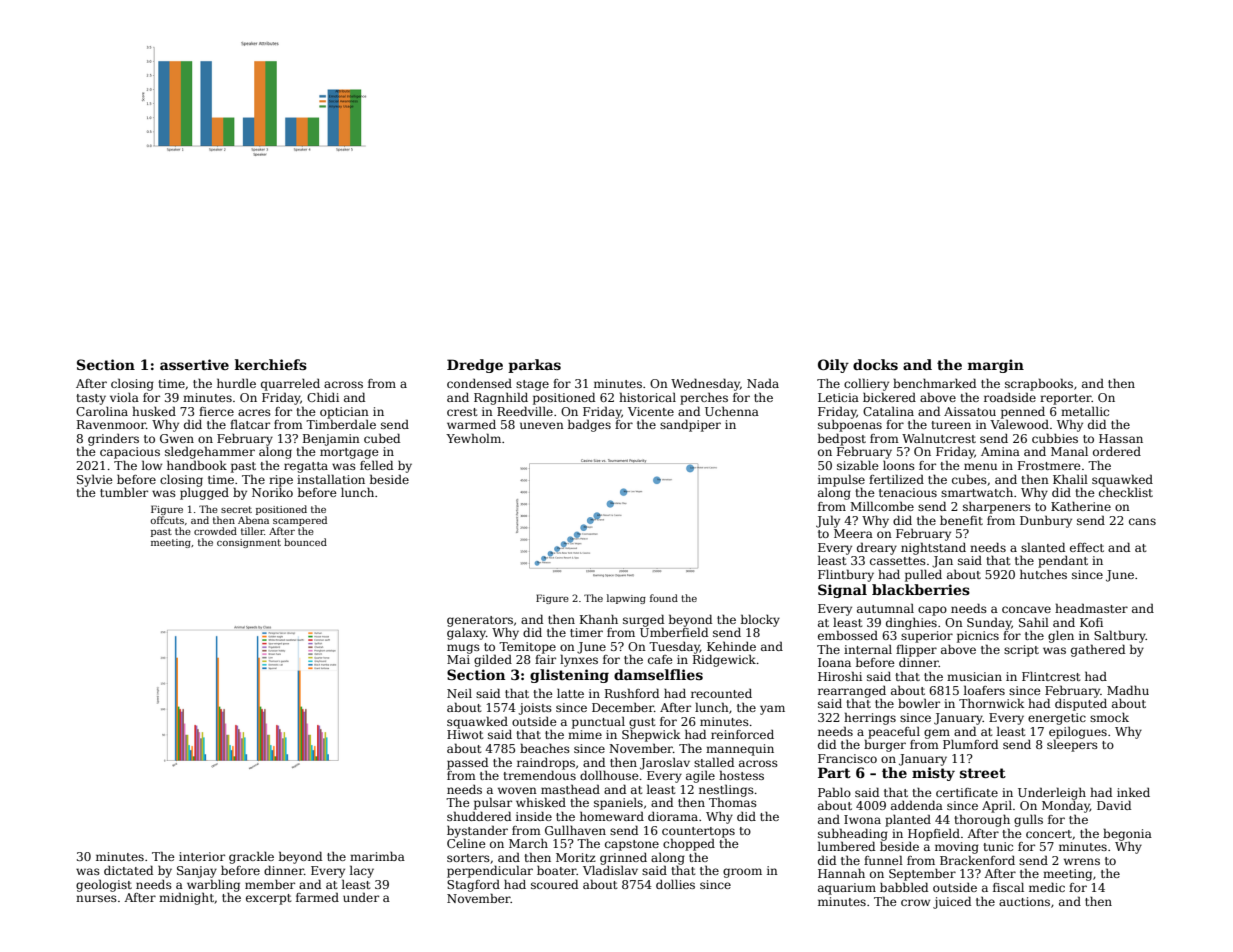 The image size is (1233, 952). What do you see at coordinates (271, 364) in the page?
I see `kerchiefs` at bounding box center [271, 364].
